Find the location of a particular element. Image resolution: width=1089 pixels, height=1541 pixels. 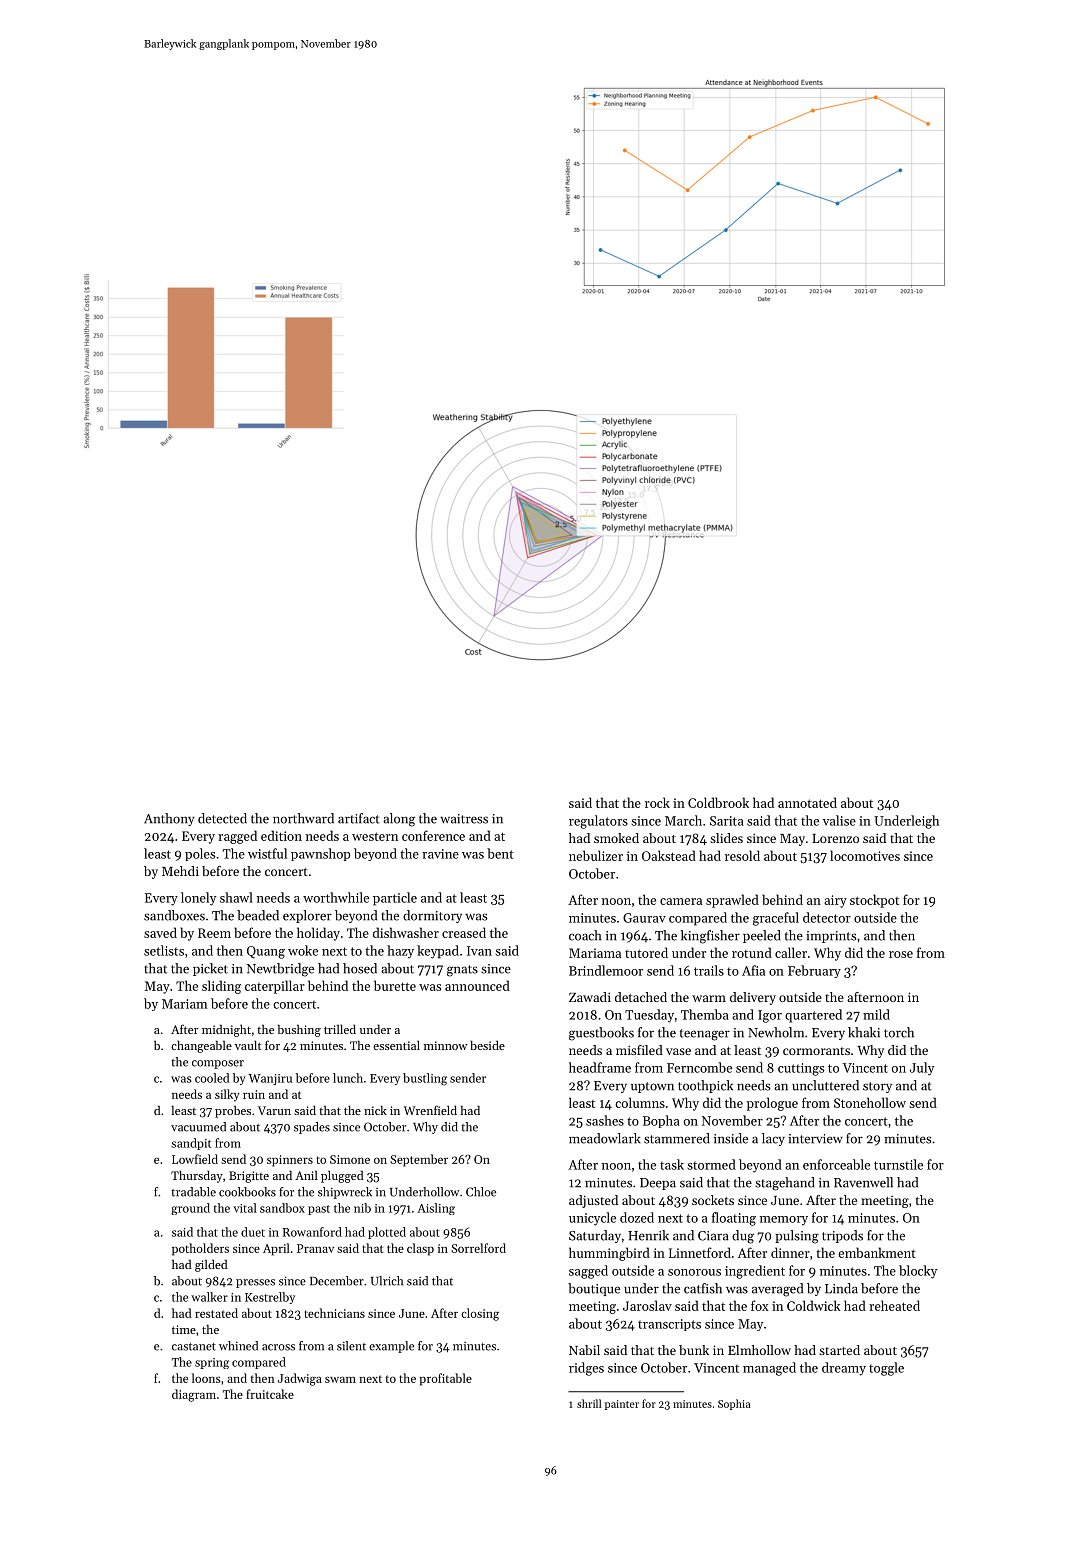

Chloe is located at coordinates (481, 1192).
